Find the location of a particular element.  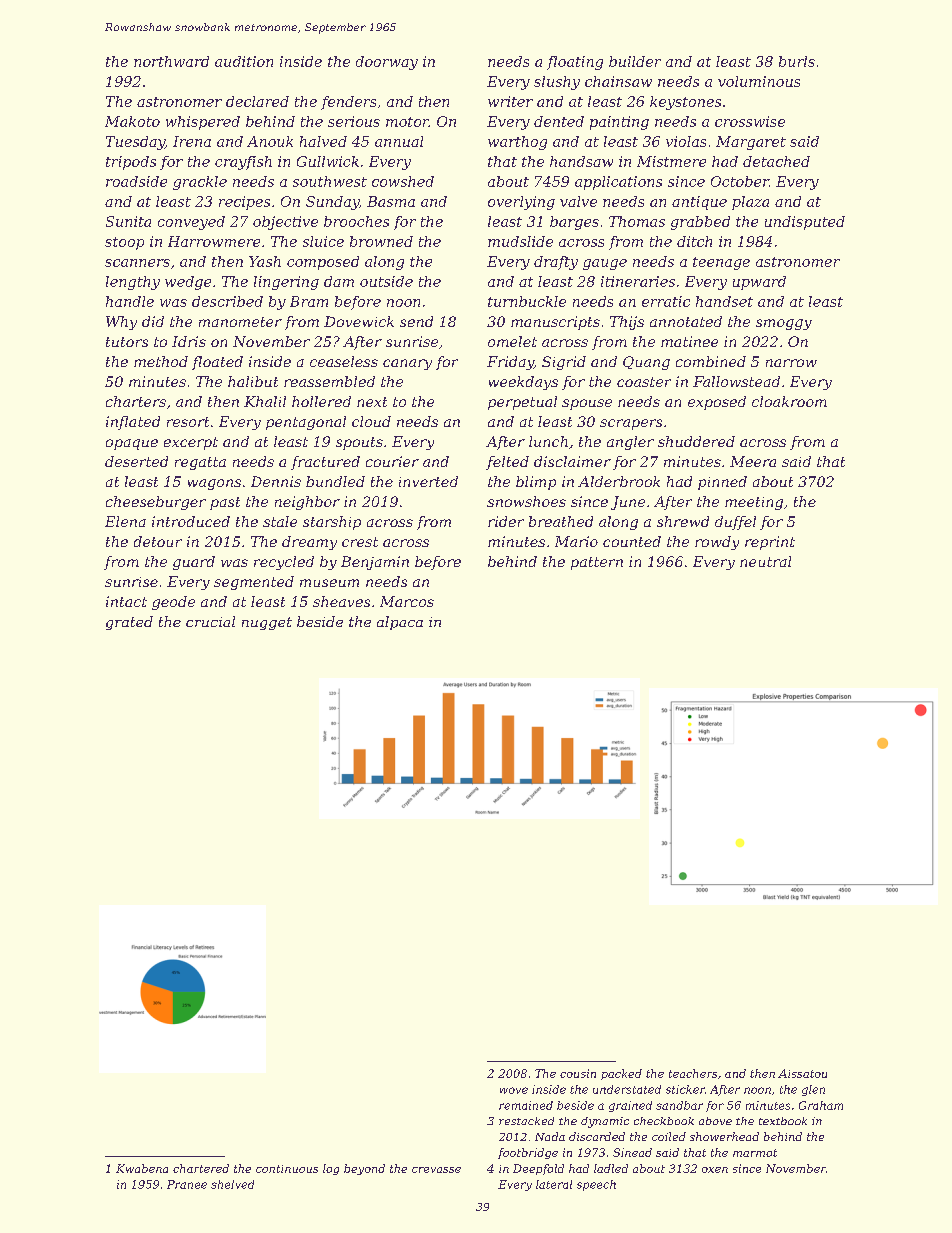

Makoto is located at coordinates (132, 121).
